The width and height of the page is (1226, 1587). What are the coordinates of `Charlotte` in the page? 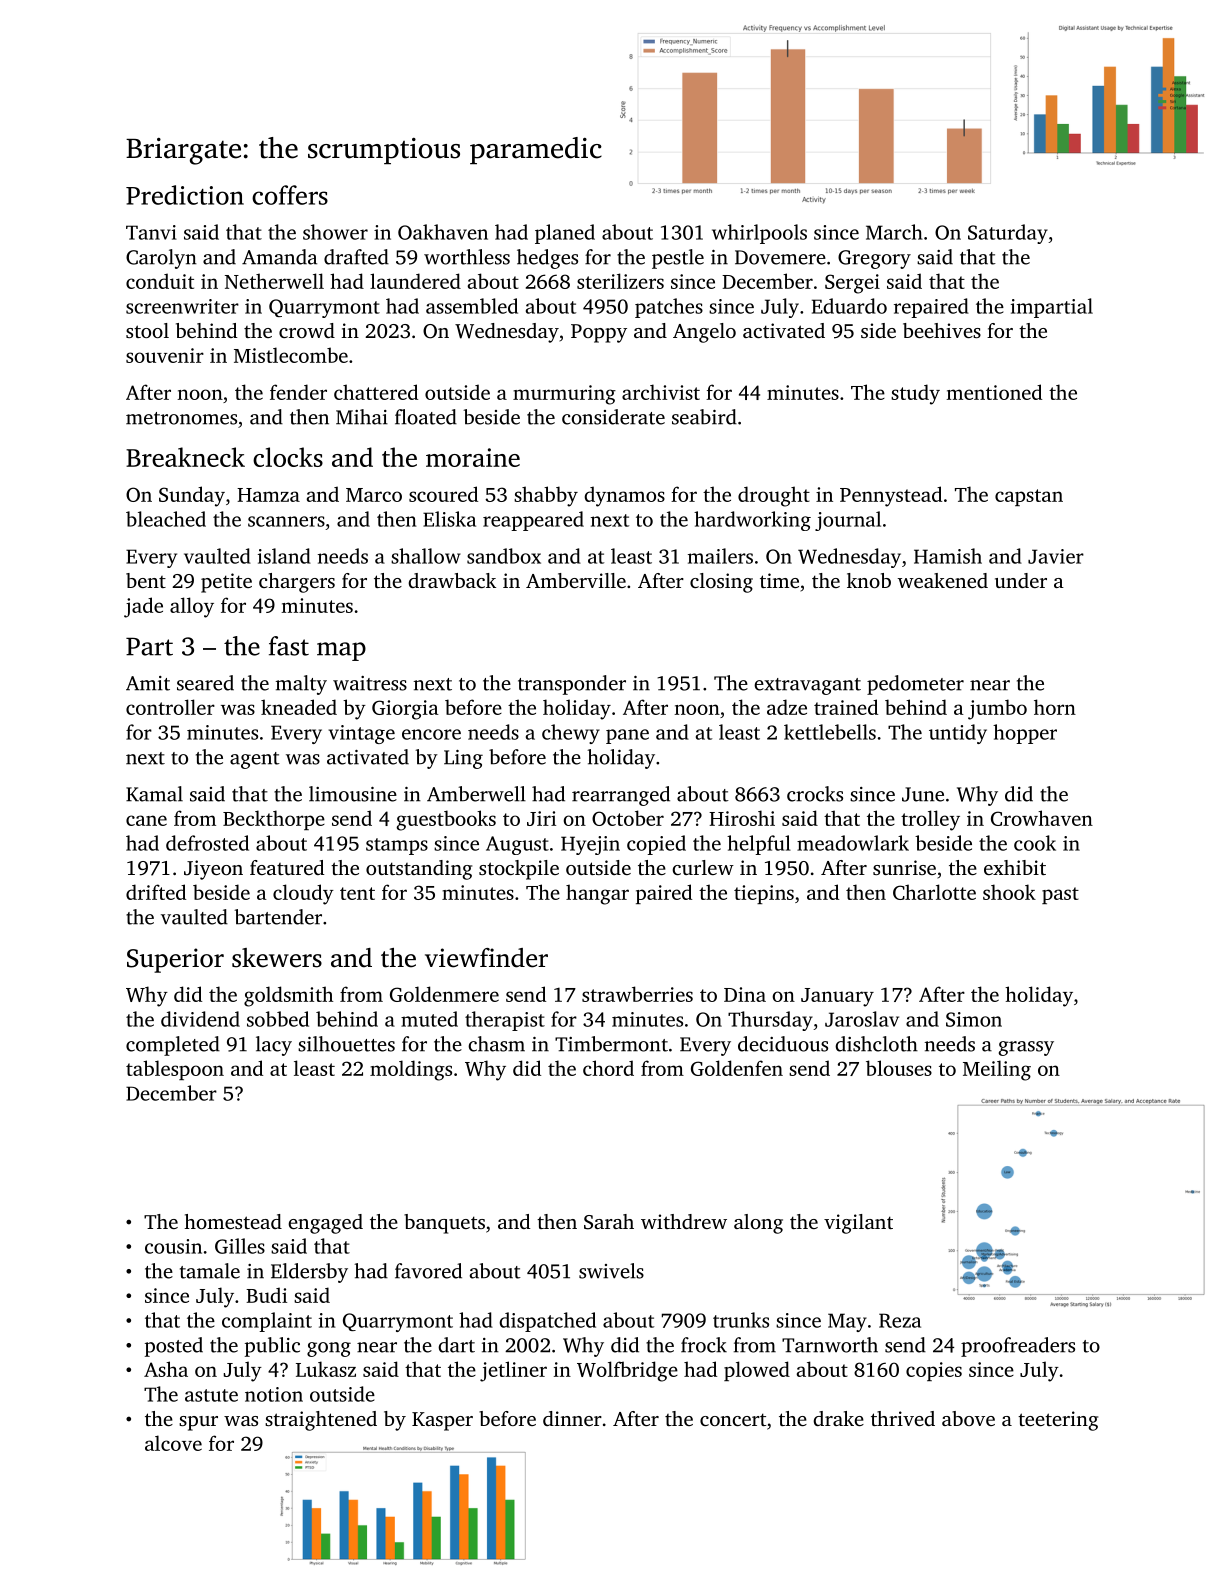 It's located at (934, 892).
